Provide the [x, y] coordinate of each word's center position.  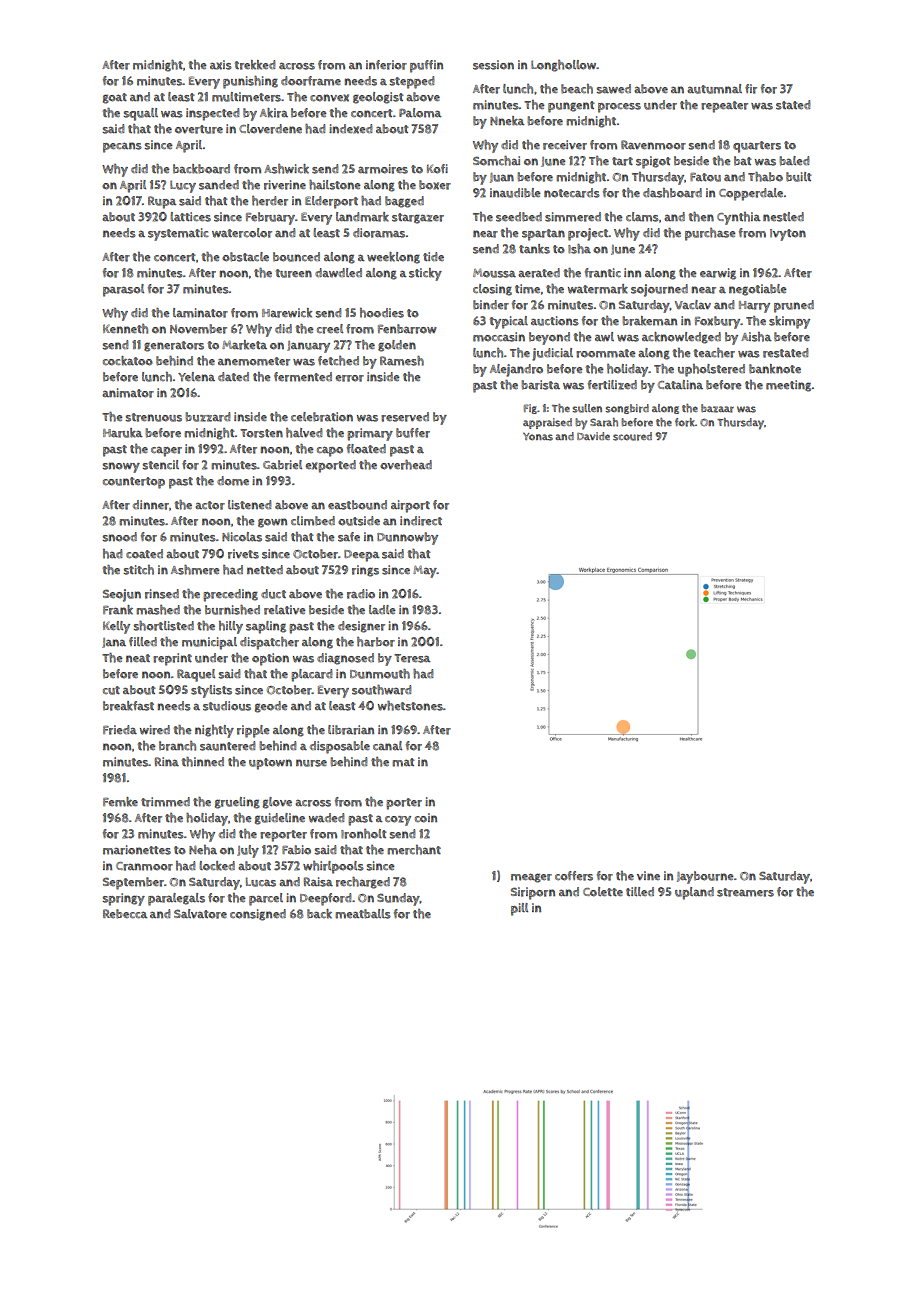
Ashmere [195, 570]
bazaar [717, 408]
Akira [274, 113]
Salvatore [200, 914]
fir [751, 89]
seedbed [519, 217]
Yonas [538, 437]
